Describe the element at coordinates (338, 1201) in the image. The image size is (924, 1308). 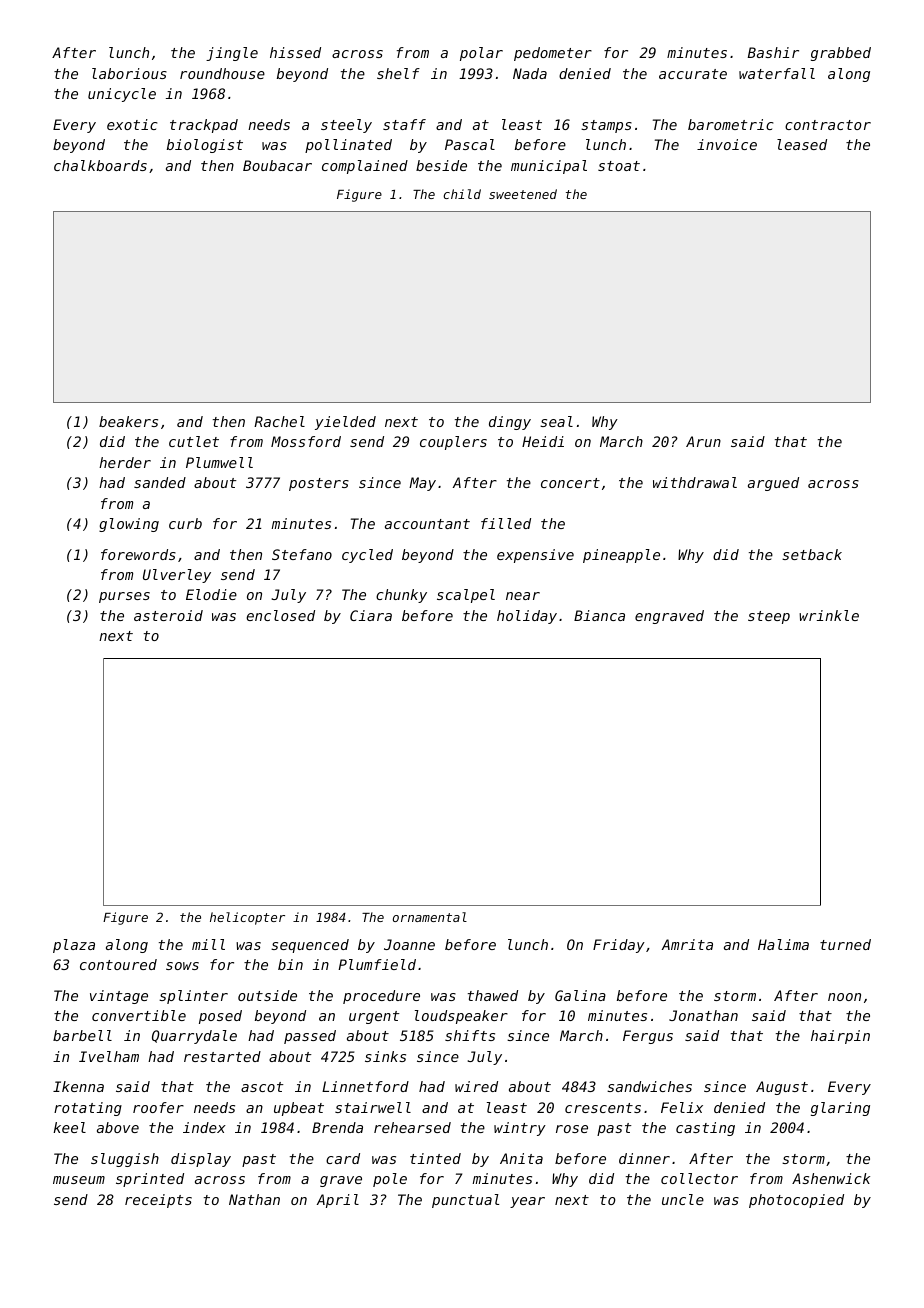
I see `April` at that location.
